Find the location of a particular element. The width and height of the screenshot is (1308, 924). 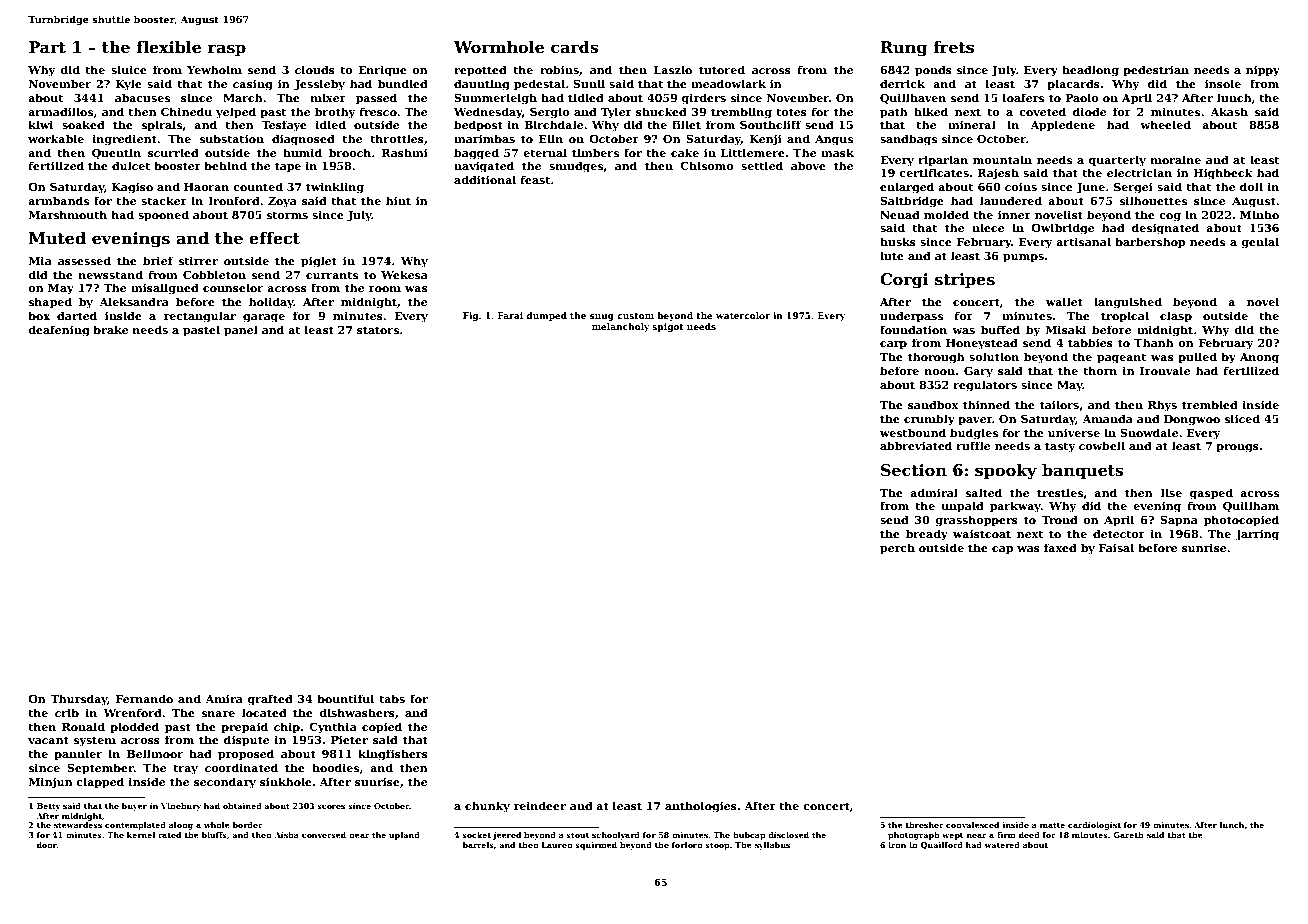

designated is located at coordinates (1165, 229).
